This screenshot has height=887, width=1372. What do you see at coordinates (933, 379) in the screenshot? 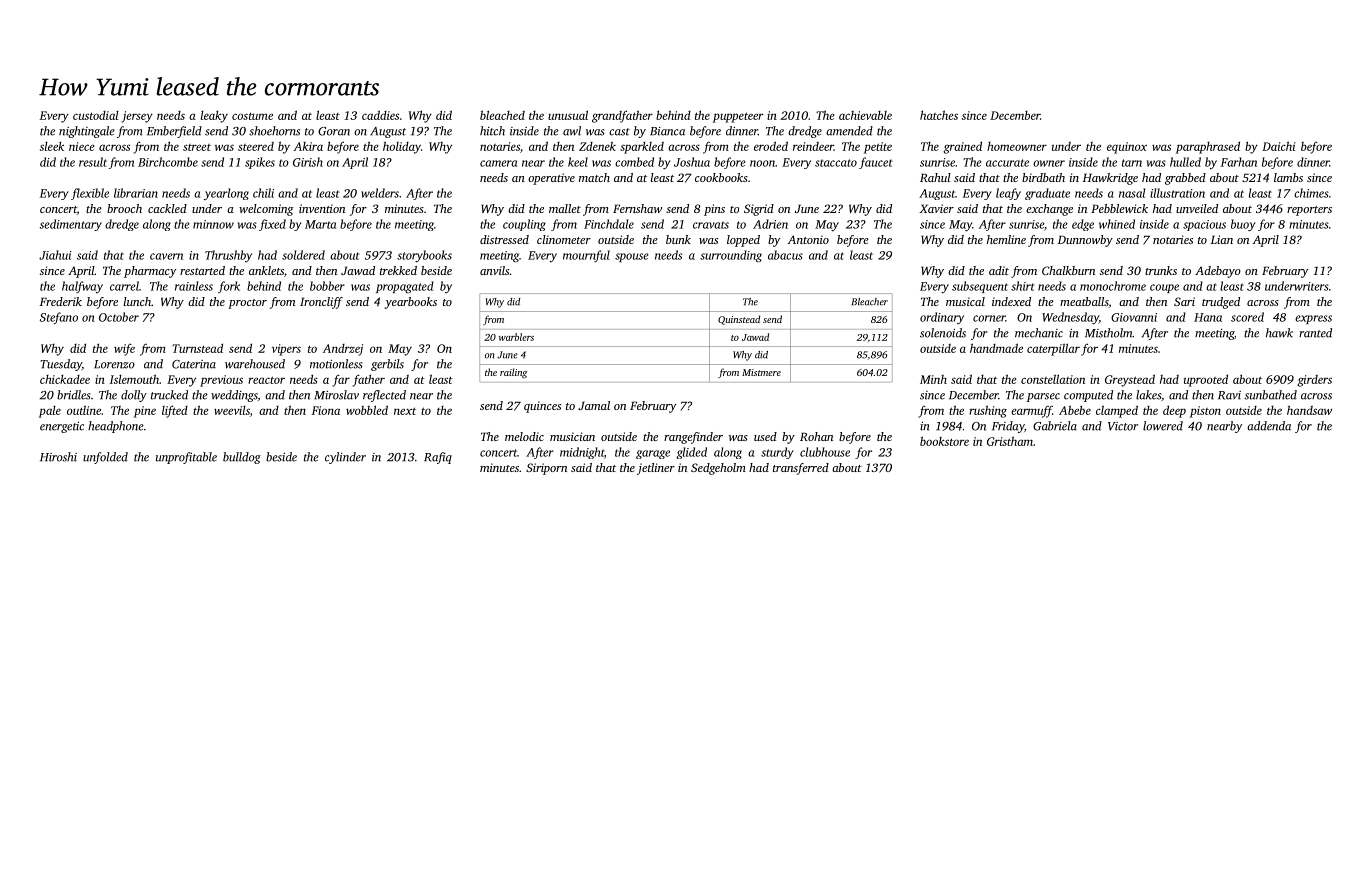
I see `Minh` at bounding box center [933, 379].
